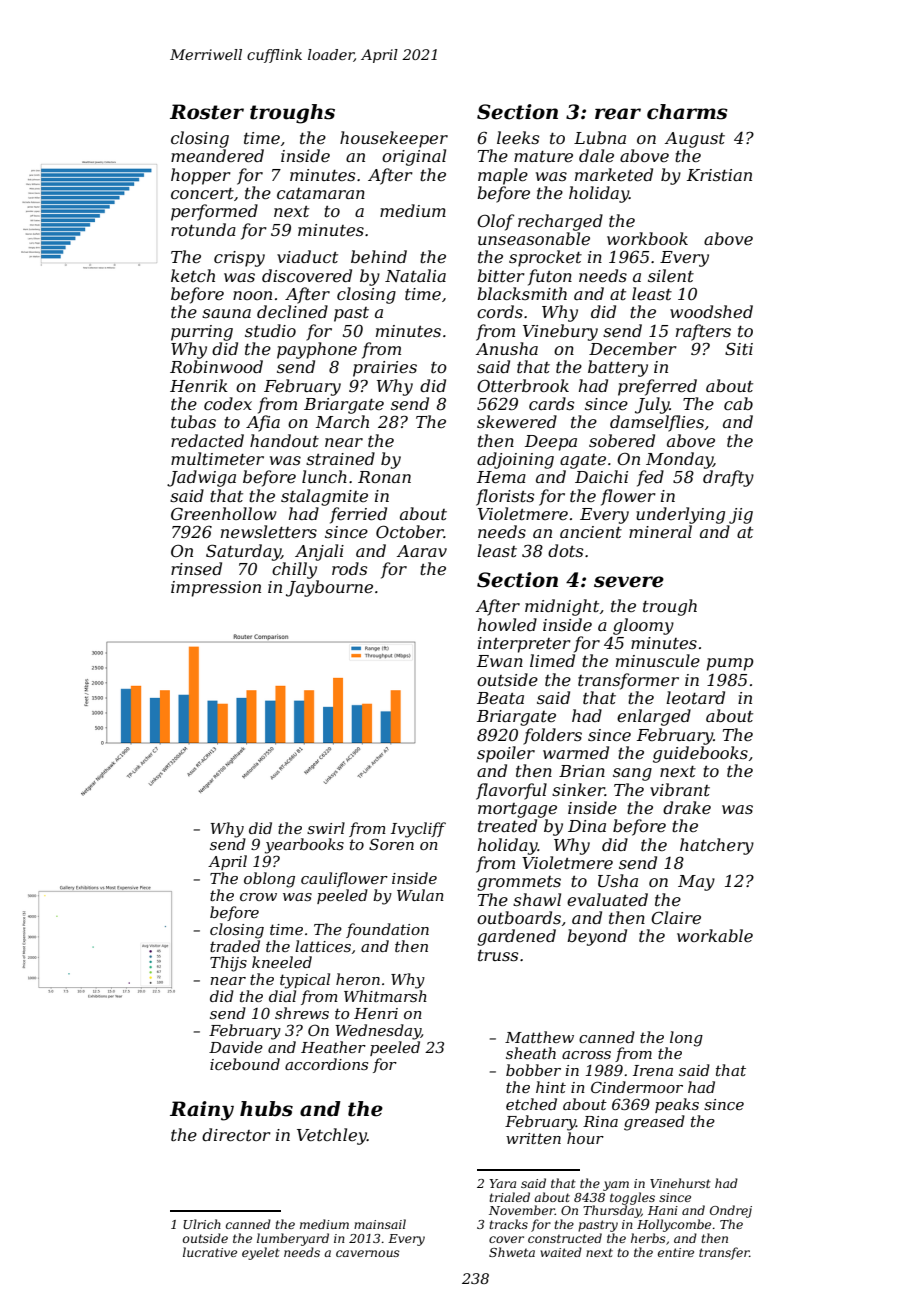  I want to click on dale, so click(596, 155).
